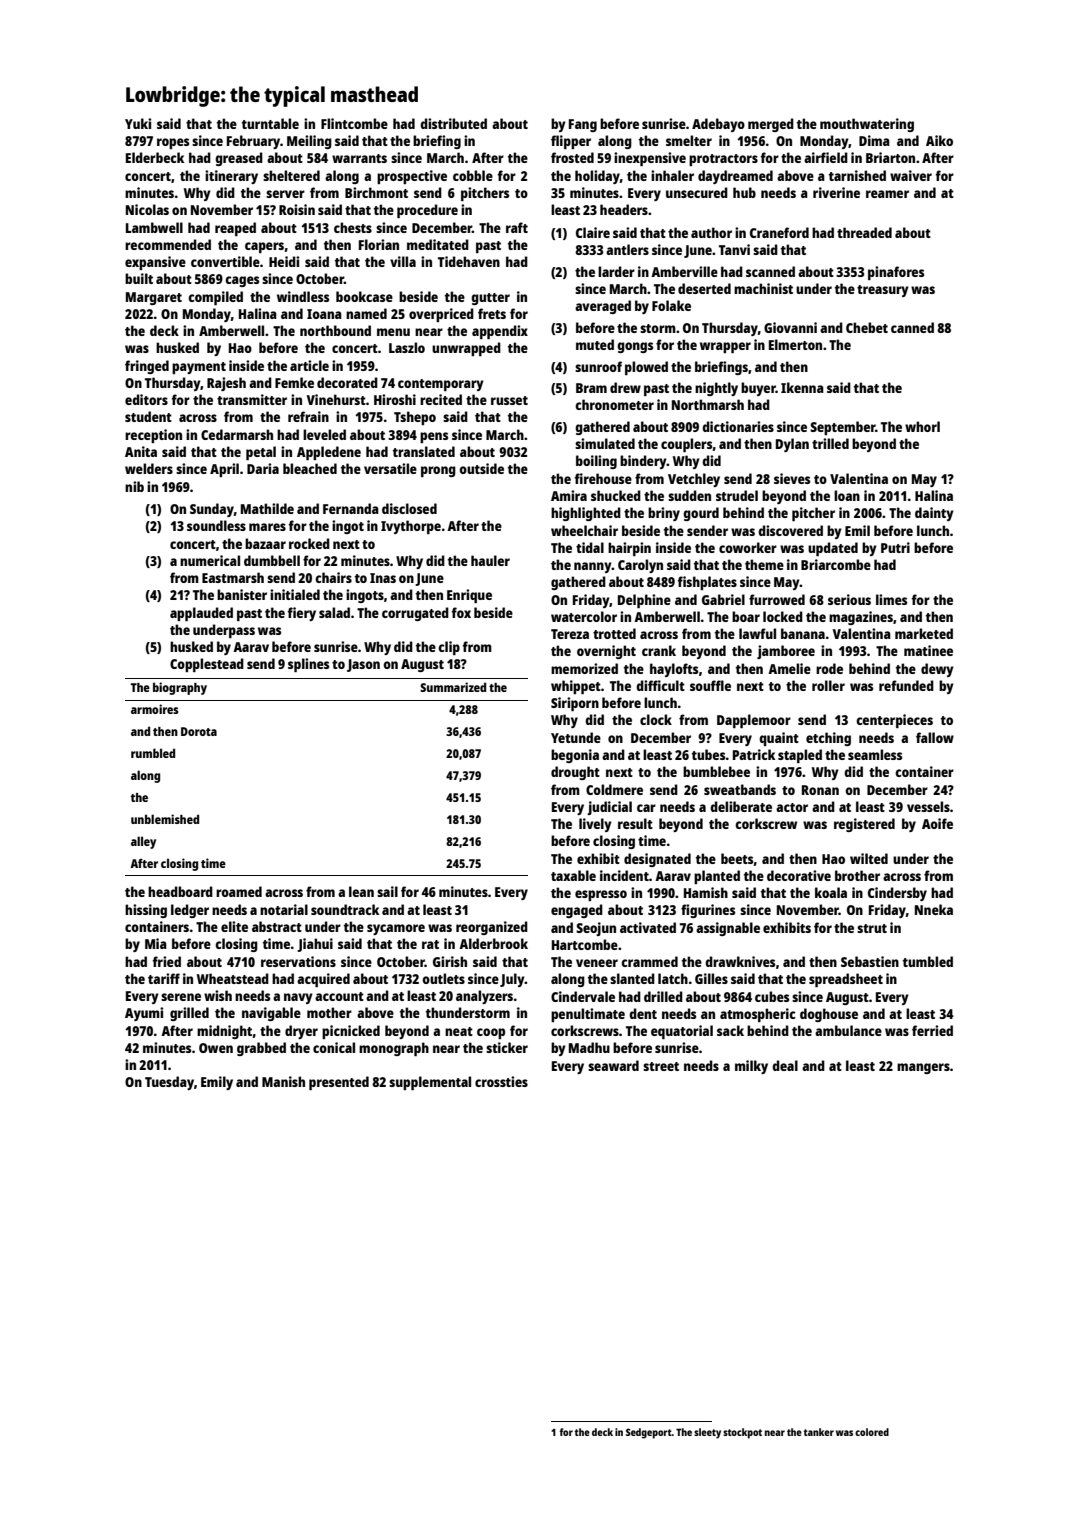 This screenshot has width=1079, height=1526. Describe the element at coordinates (379, 244) in the screenshot. I see `Florian` at that location.
